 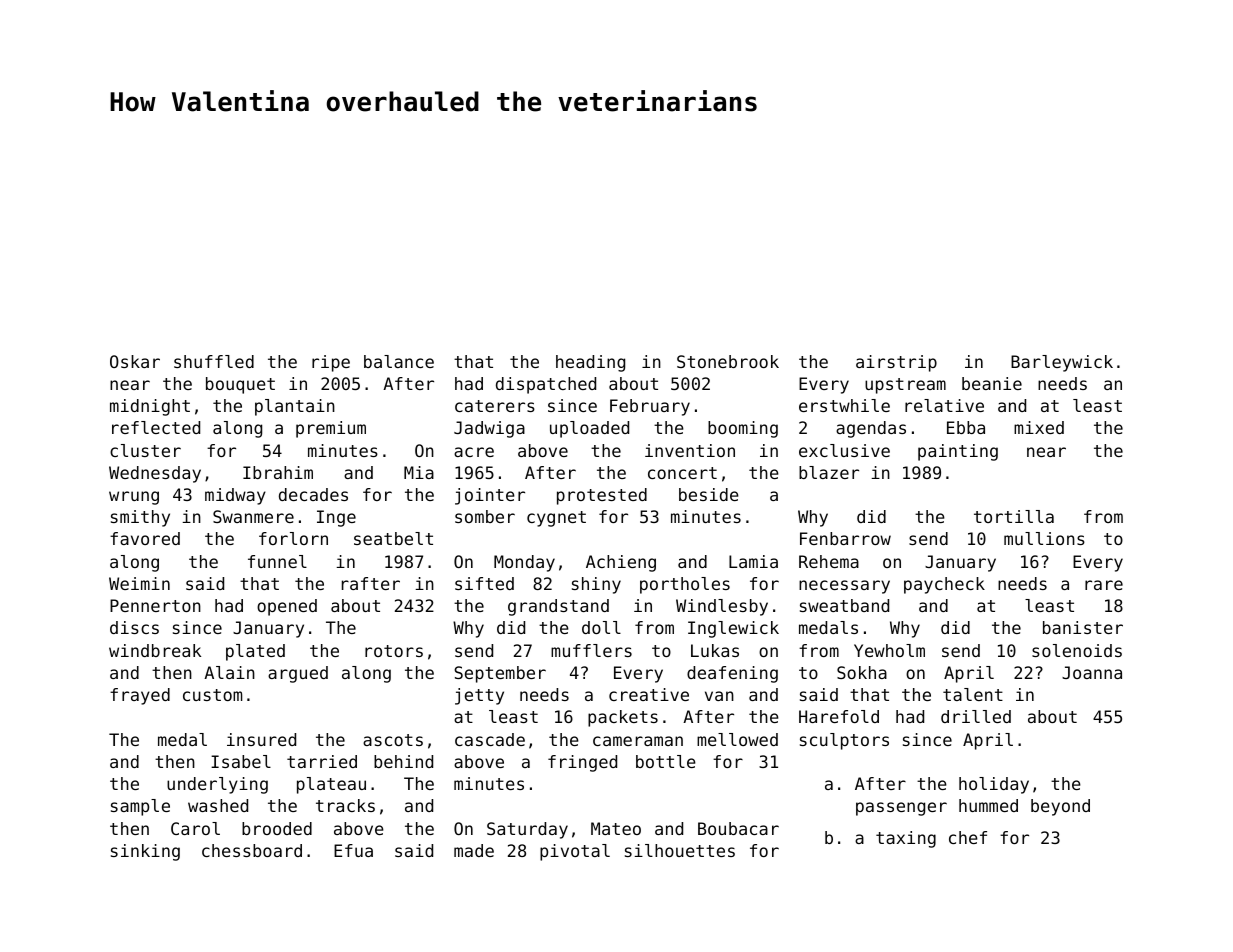 What do you see at coordinates (558, 607) in the screenshot?
I see `grandstand` at bounding box center [558, 607].
